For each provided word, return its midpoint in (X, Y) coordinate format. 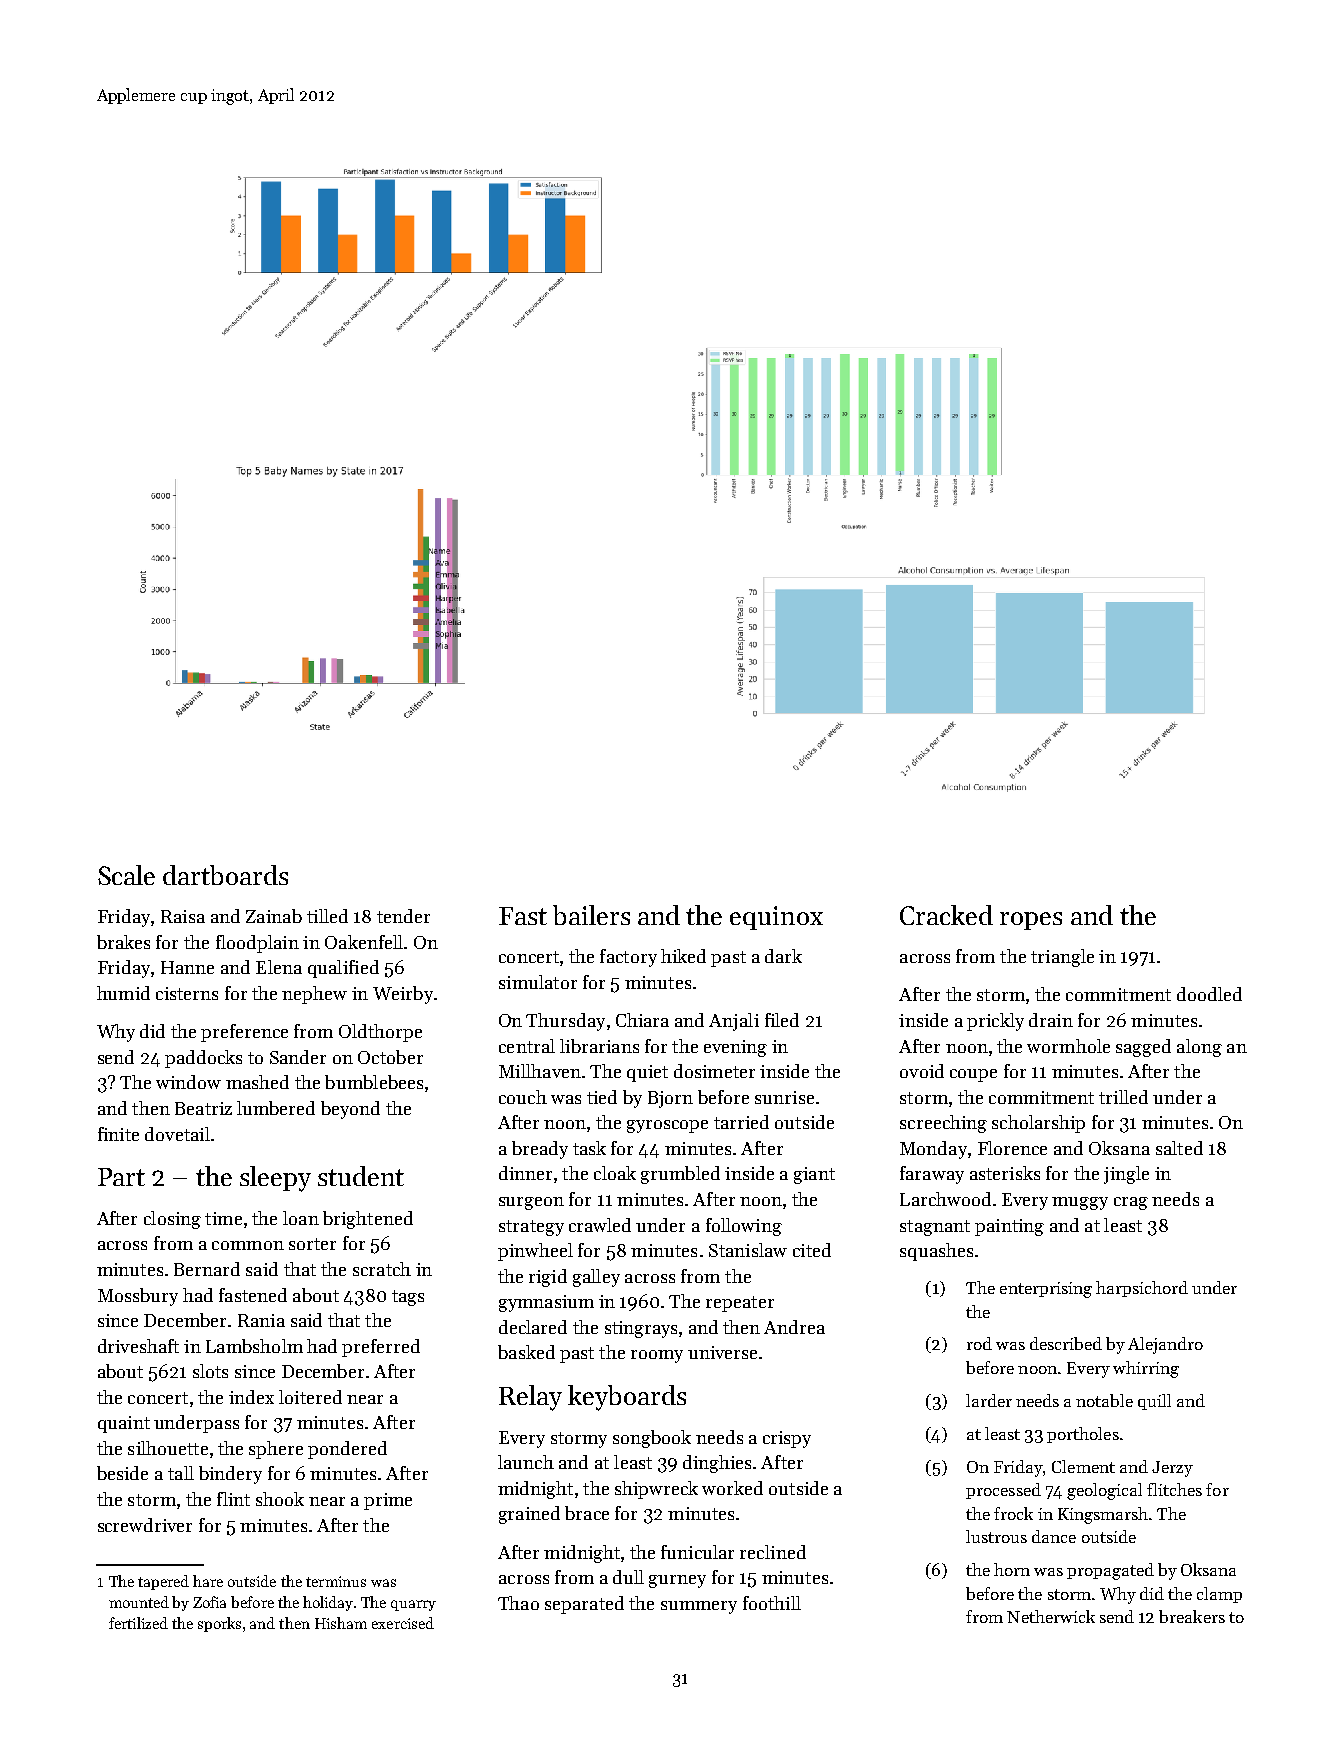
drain (1051, 1020)
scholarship (1038, 1124)
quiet (647, 1073)
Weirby (403, 995)
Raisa (183, 916)
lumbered (276, 1108)
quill (1154, 1402)
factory (628, 958)
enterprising (1046, 1290)
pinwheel (535, 1252)
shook (280, 1499)
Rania (261, 1320)
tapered (163, 1582)
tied (602, 1097)
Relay (530, 1398)
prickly (995, 1022)
